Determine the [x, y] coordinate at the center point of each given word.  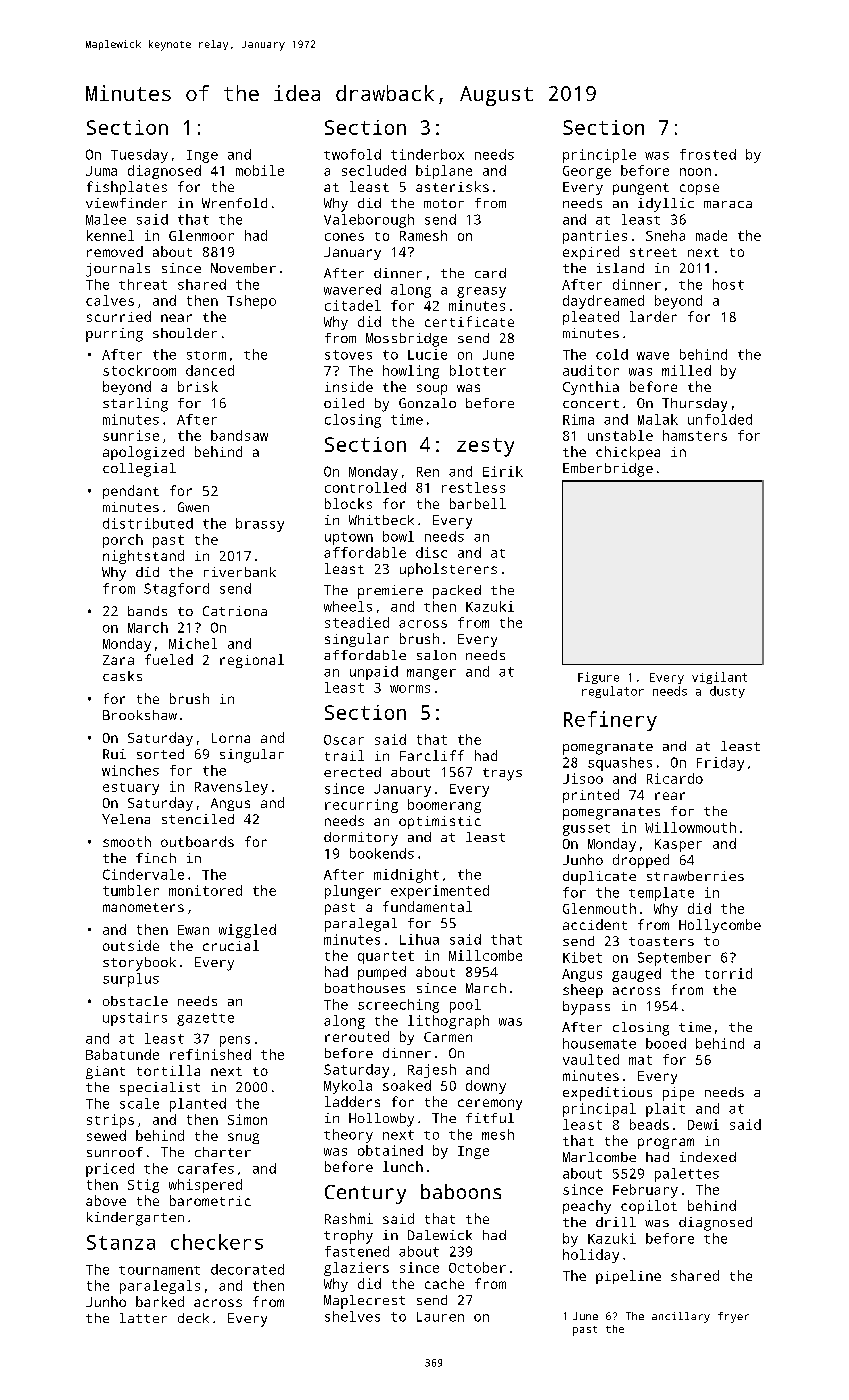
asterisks [452, 186]
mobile [260, 170]
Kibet [582, 957]
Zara [118, 660]
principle [599, 156]
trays [502, 774]
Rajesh [432, 1071]
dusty [727, 692]
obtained [390, 1150]
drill [616, 1222]
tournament [159, 1270]
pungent [641, 189]
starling [135, 405]
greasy [481, 292]
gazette [205, 1019]
